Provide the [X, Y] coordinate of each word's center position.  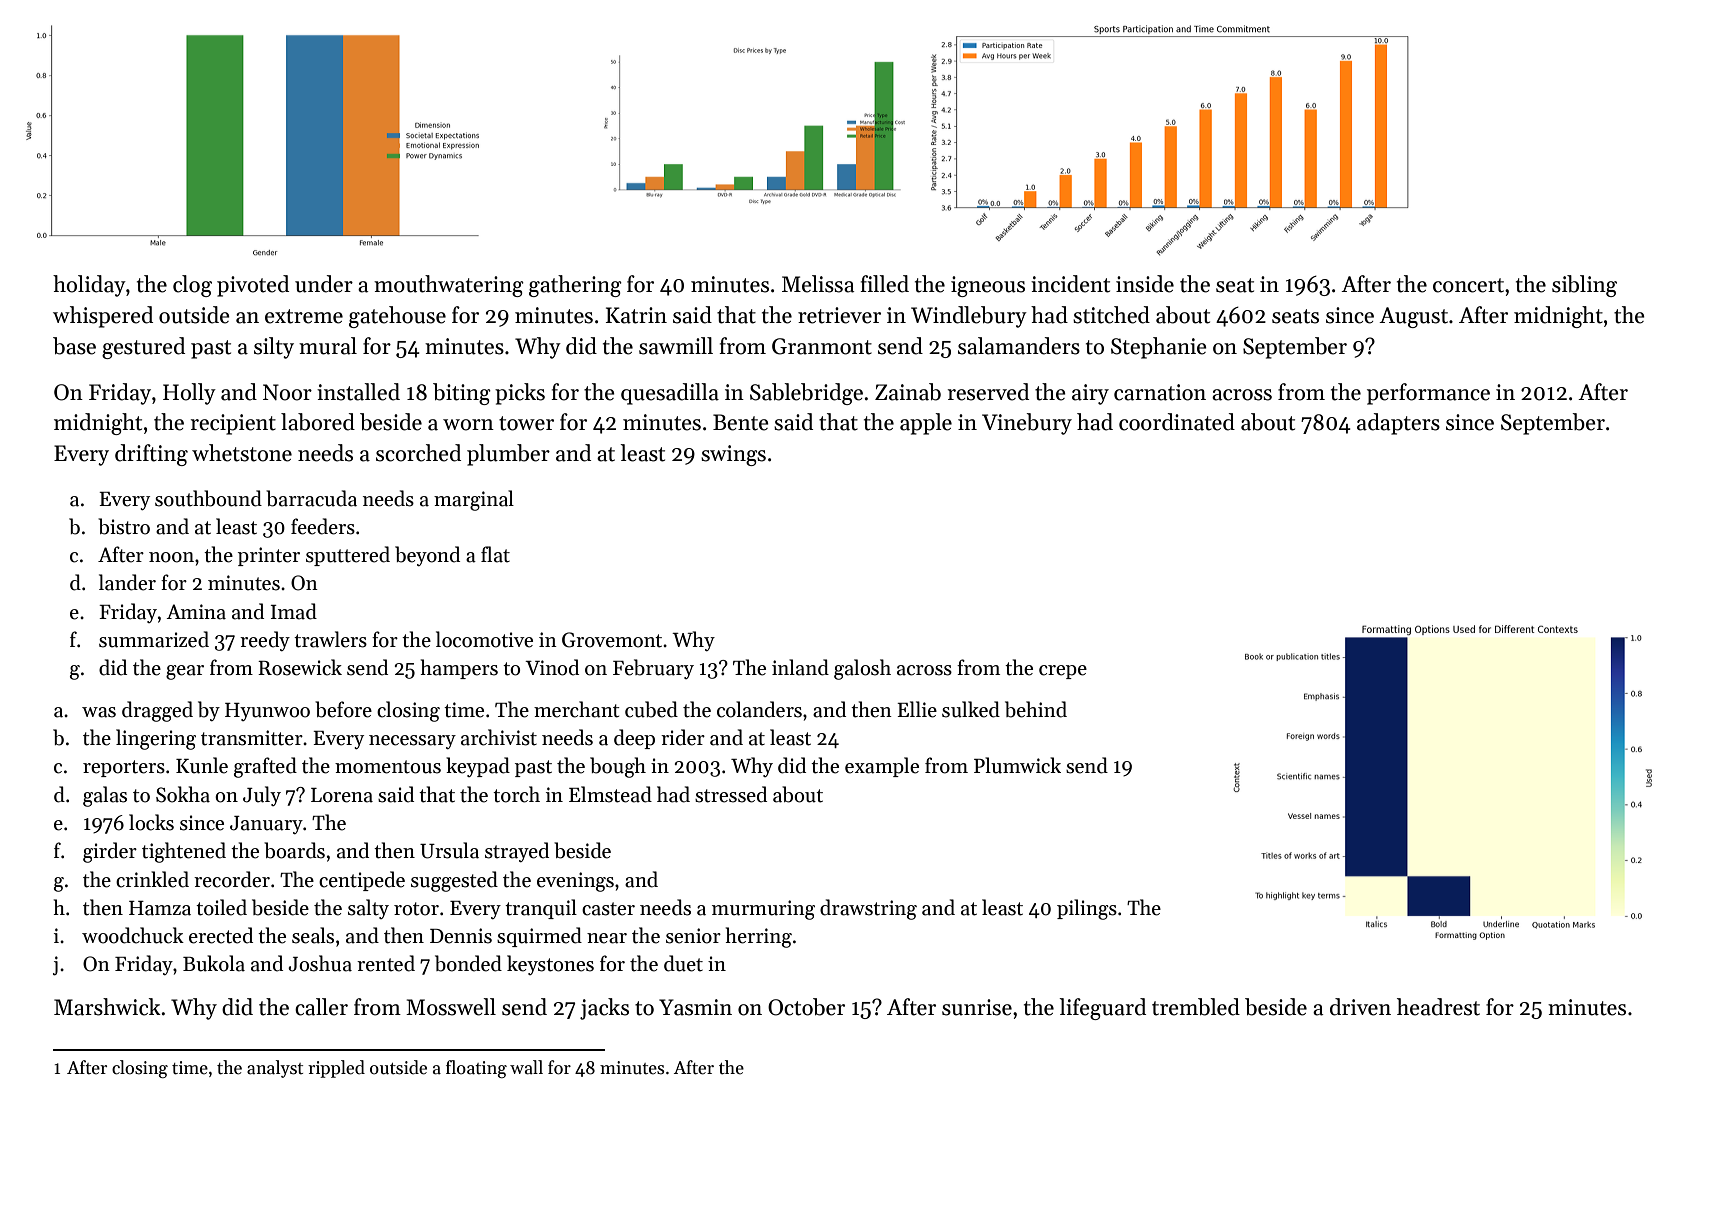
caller [321, 1007]
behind [1036, 709]
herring [759, 937]
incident [1070, 284]
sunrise [977, 1007]
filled [884, 284]
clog [192, 286]
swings [733, 455]
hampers [459, 669]
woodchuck [133, 935]
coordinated [1177, 422]
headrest [1438, 1007]
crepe [1063, 672]
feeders [323, 526]
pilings [1087, 909]
